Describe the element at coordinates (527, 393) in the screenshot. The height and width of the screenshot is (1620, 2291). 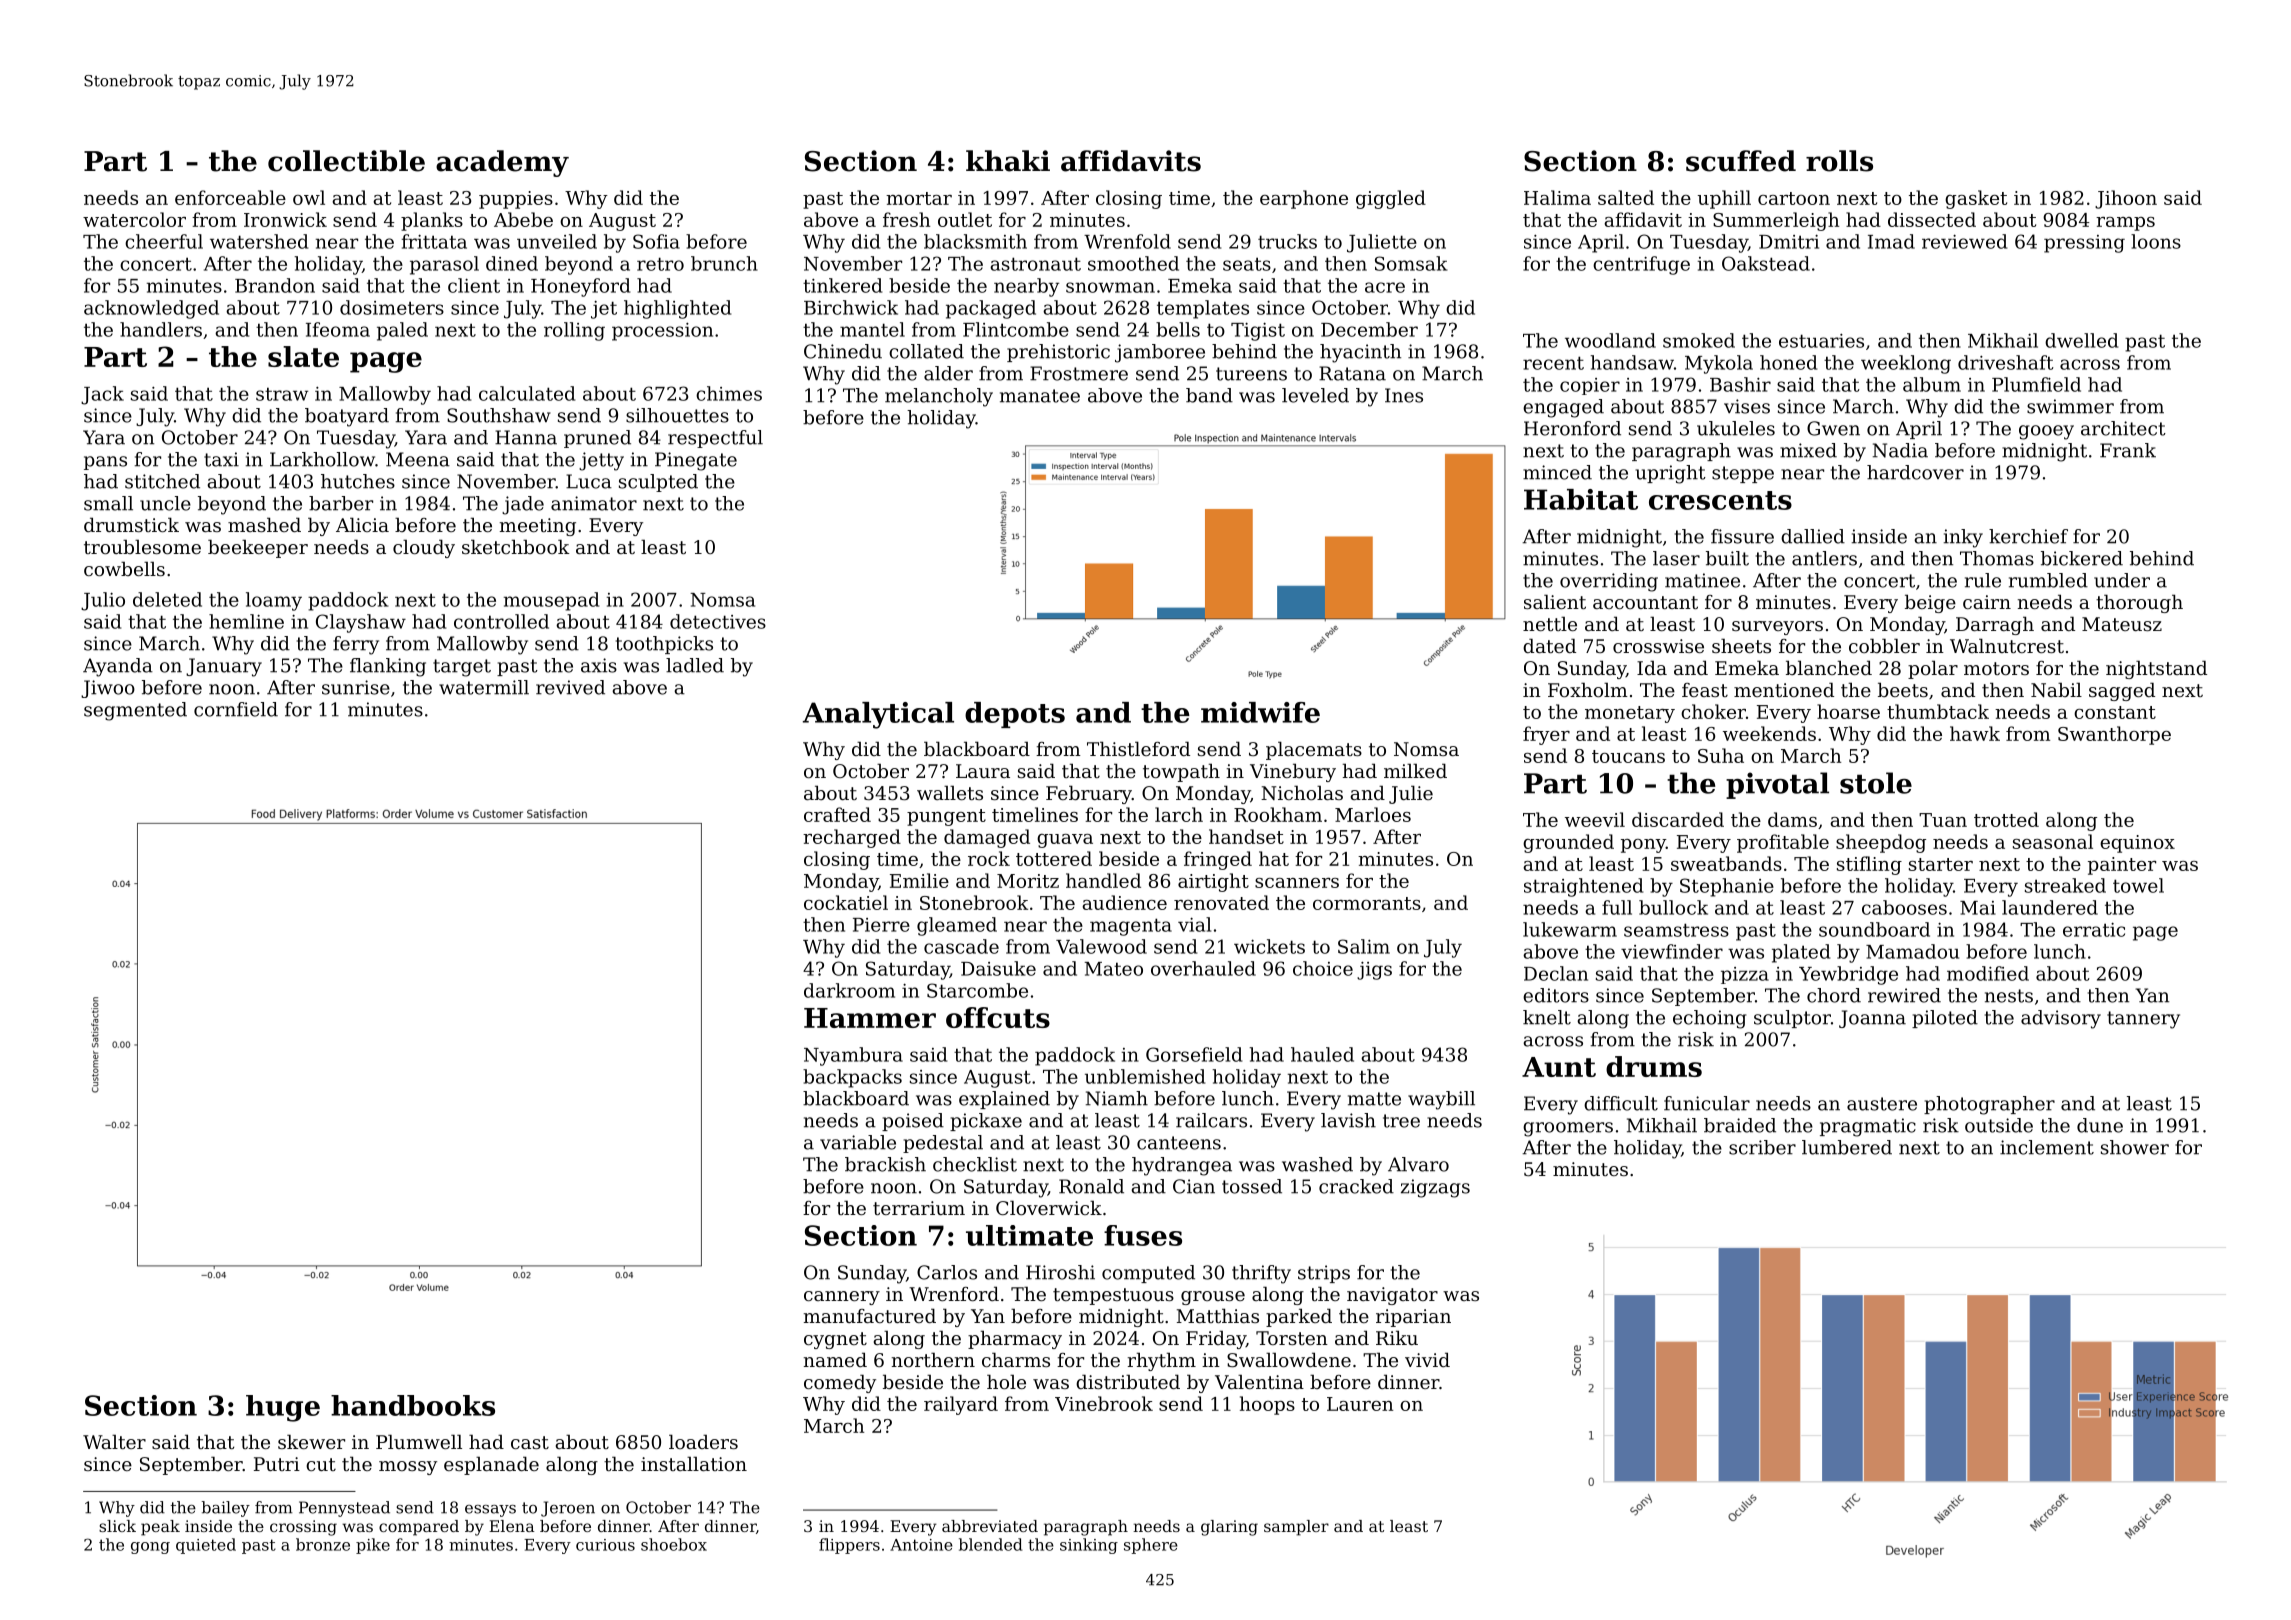
I see `calculated` at that location.
